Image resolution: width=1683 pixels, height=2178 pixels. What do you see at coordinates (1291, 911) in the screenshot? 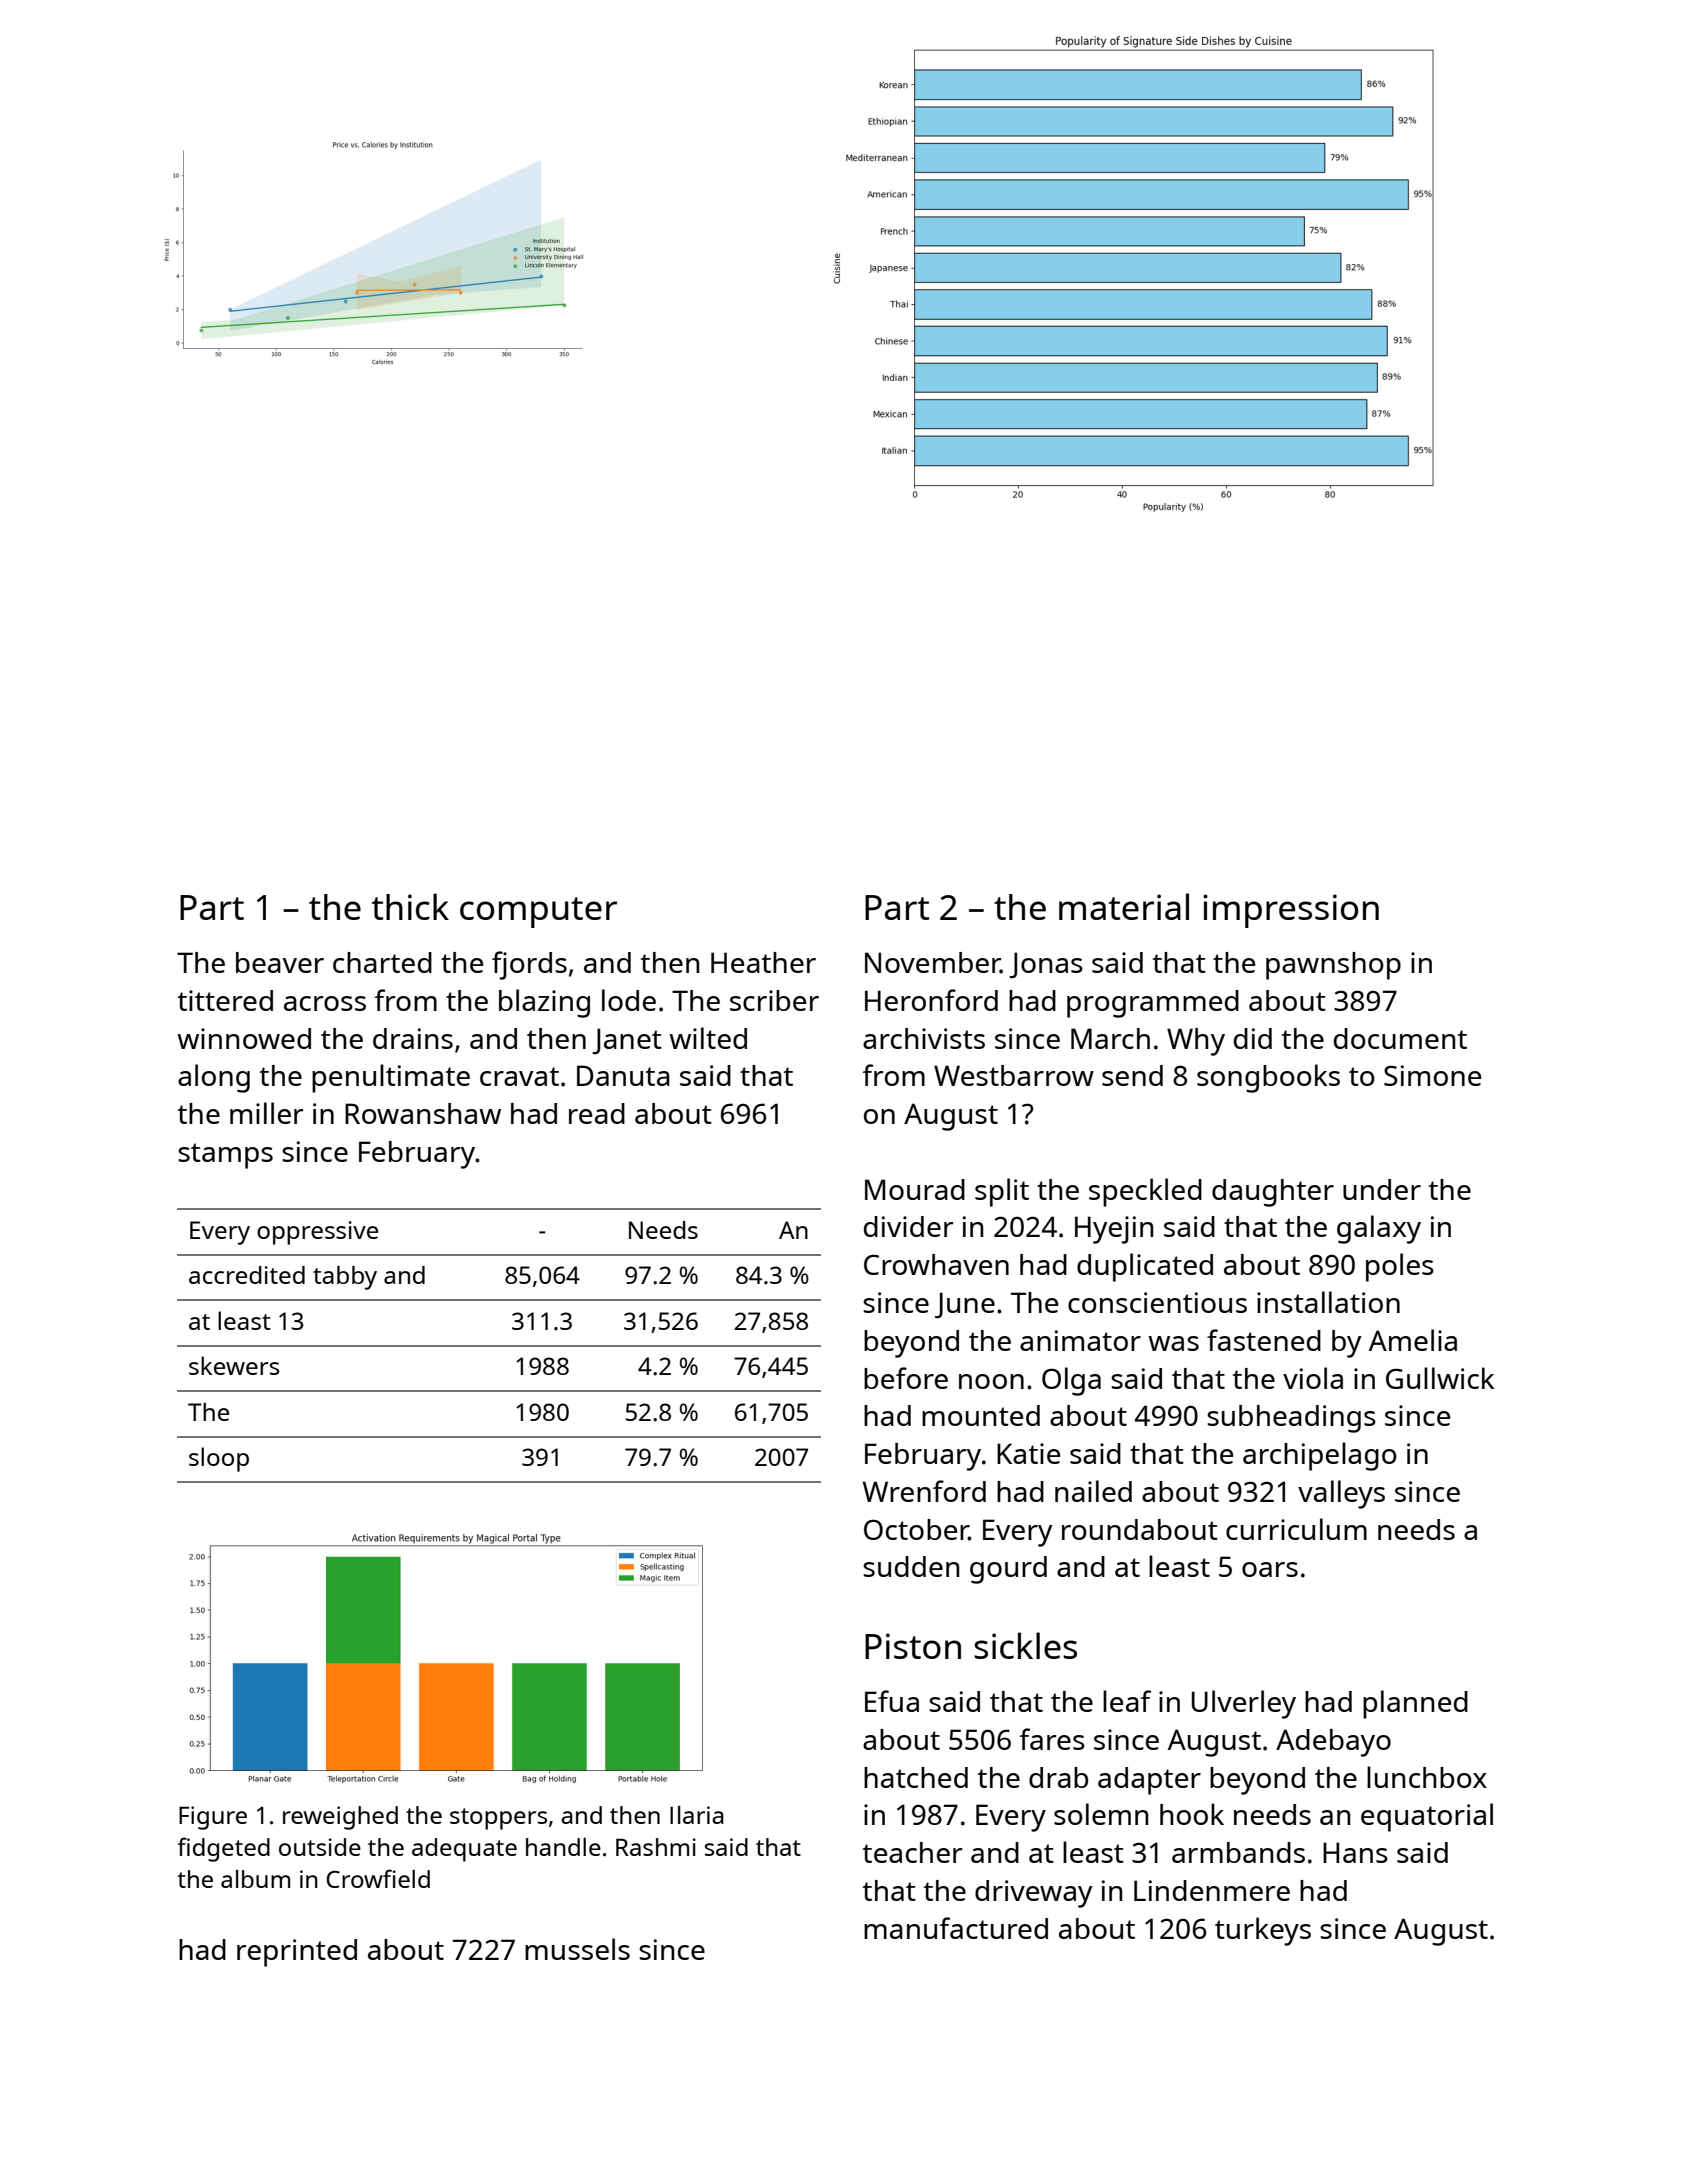
I see `impression` at bounding box center [1291, 911].
